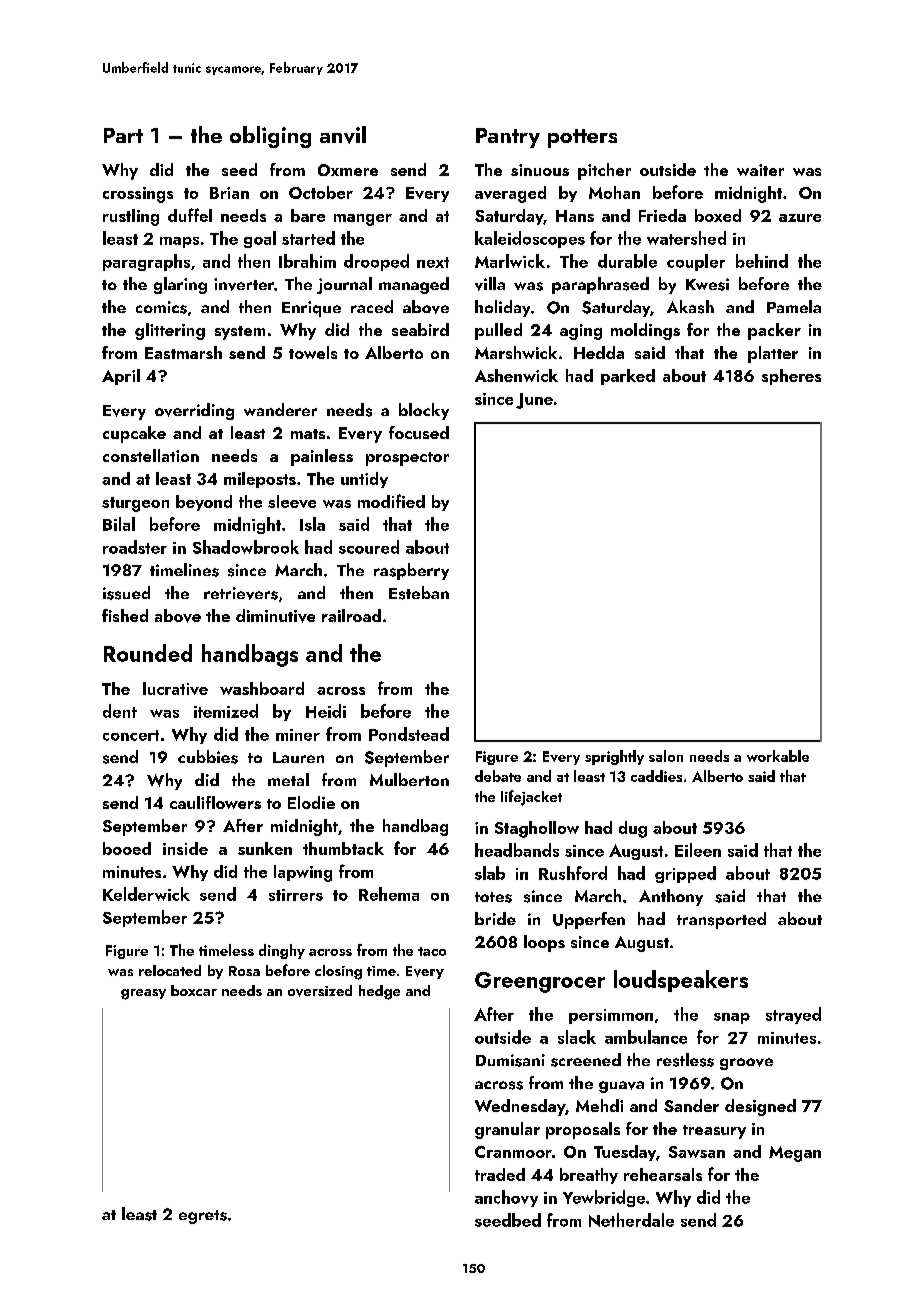 The image size is (924, 1308). Describe the element at coordinates (194, 411) in the screenshot. I see `overriding` at that location.
